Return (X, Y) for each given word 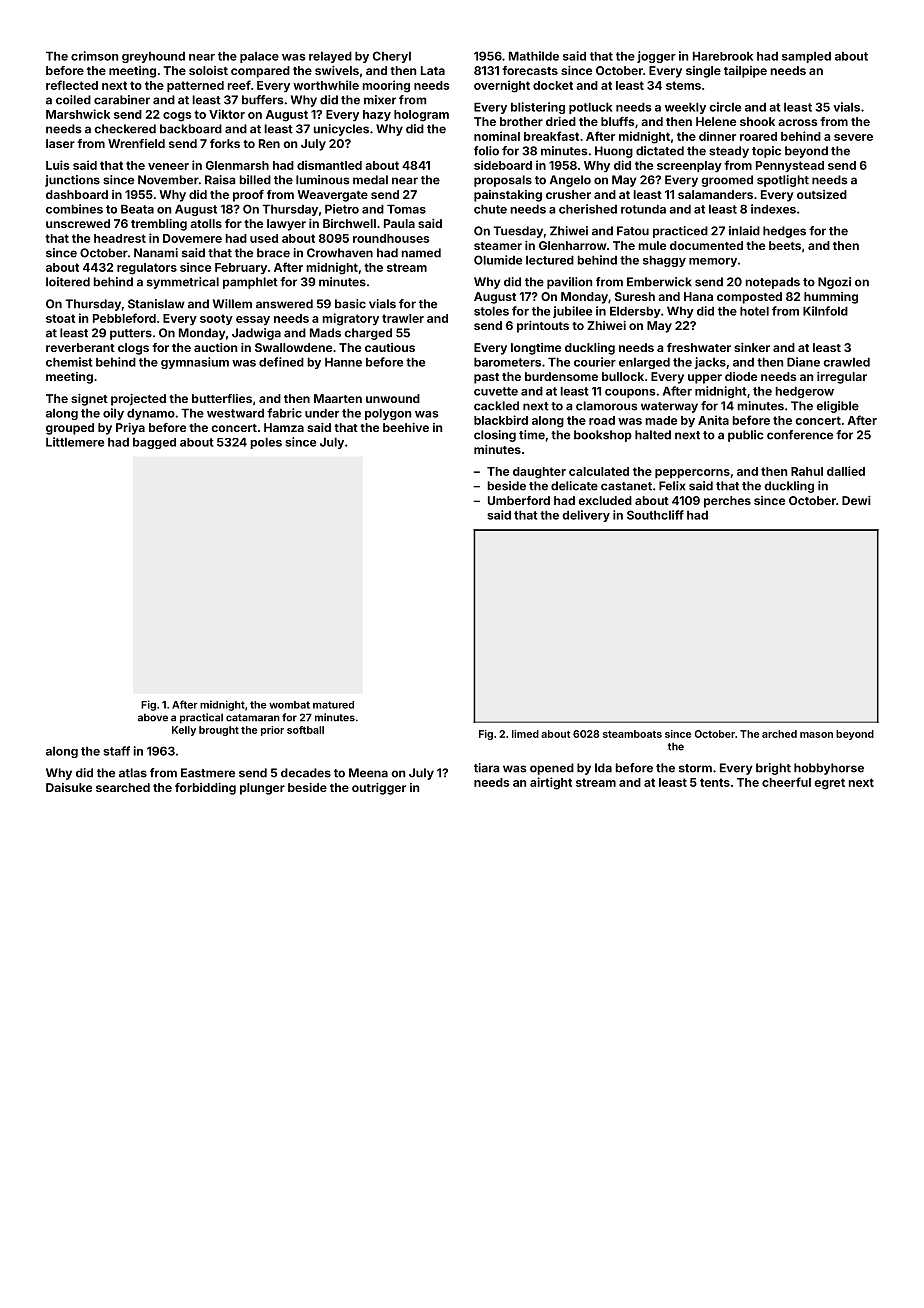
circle (725, 107)
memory (713, 262)
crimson (94, 56)
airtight (551, 783)
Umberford (519, 500)
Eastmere (208, 773)
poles (266, 443)
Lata (433, 70)
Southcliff (655, 515)
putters (131, 334)
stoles (491, 311)
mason (816, 735)
